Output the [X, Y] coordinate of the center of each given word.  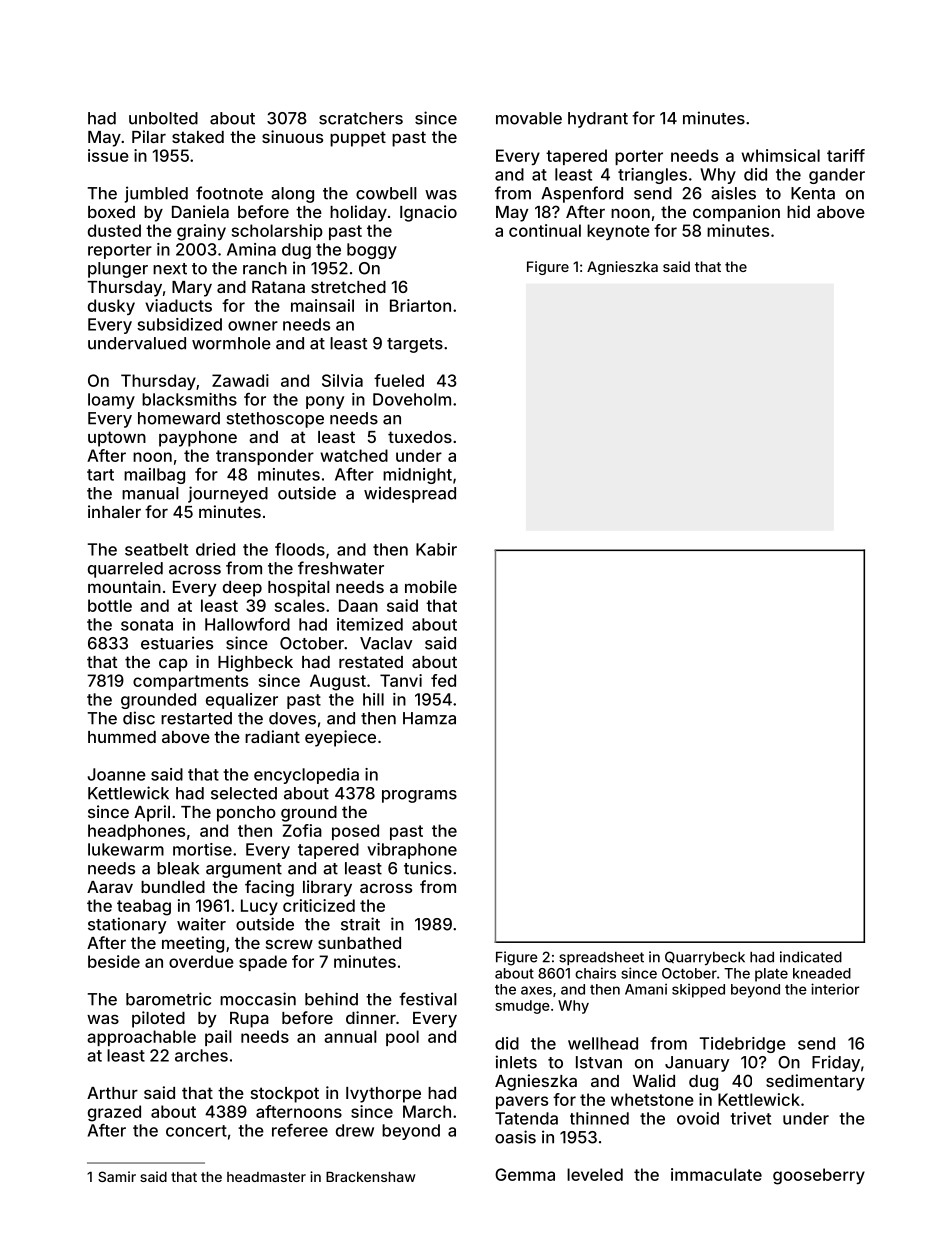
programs [419, 796]
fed [443, 680]
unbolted [163, 118]
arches [201, 1055]
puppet [358, 139]
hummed [122, 737]
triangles [652, 176]
